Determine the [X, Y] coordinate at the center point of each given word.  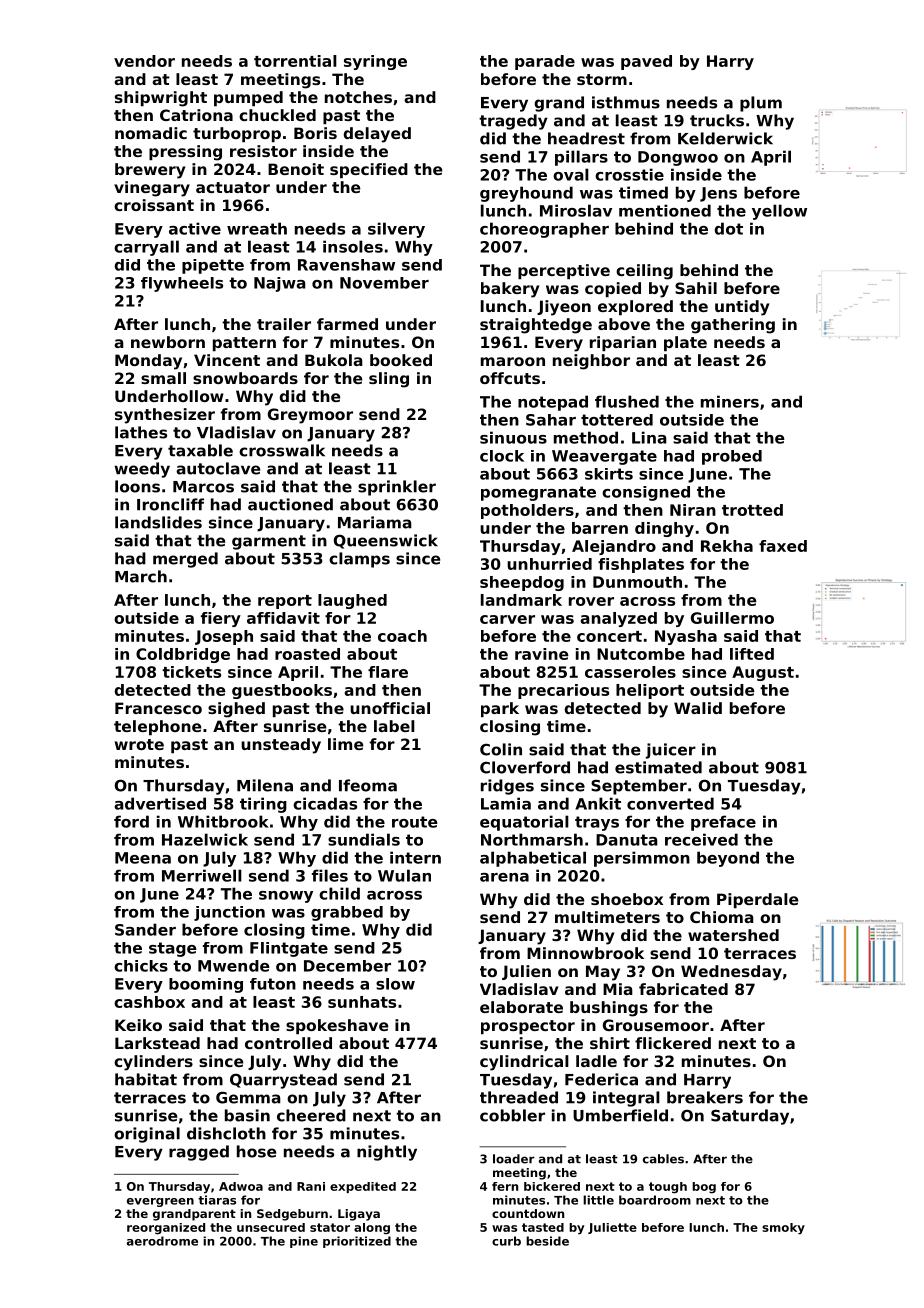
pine [304, 1242]
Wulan [404, 875]
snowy [286, 897]
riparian [623, 343]
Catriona [196, 115]
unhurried [549, 564]
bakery [510, 290]
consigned [646, 493]
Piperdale [757, 900]
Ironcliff [170, 504]
